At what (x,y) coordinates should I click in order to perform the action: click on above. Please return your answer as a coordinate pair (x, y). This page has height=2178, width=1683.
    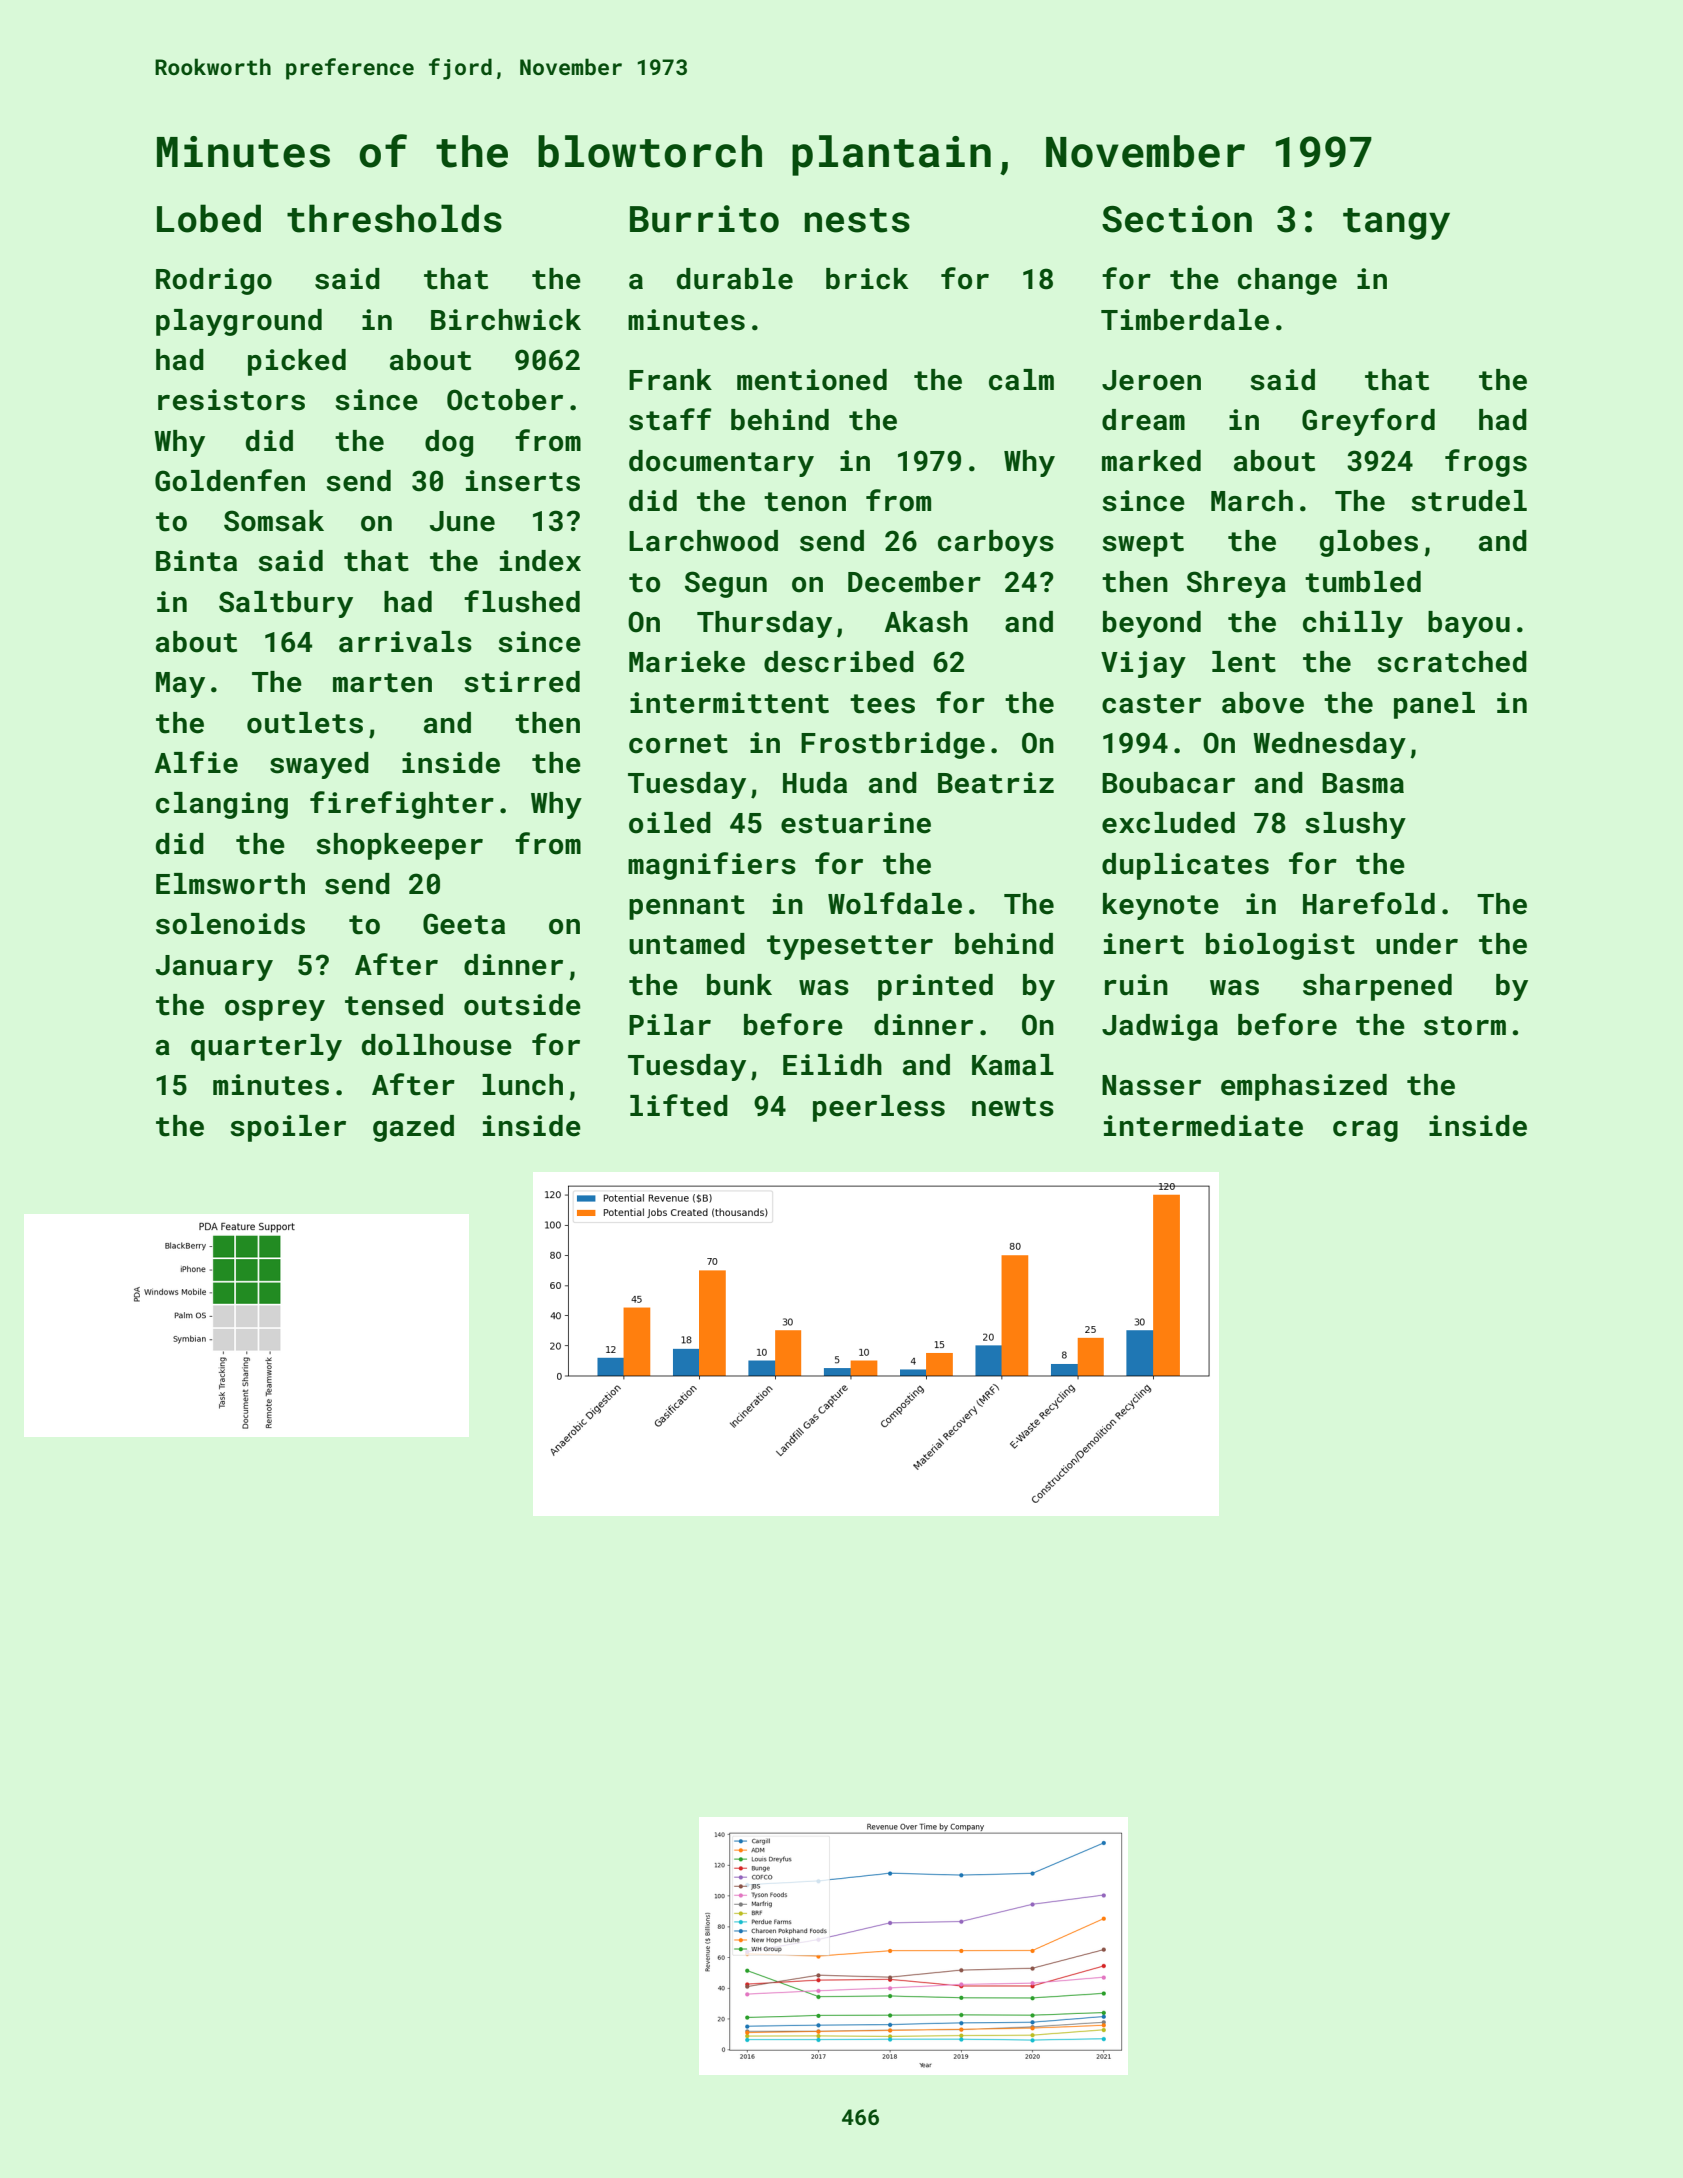
    Looking at the image, I should click on (1263, 703).
